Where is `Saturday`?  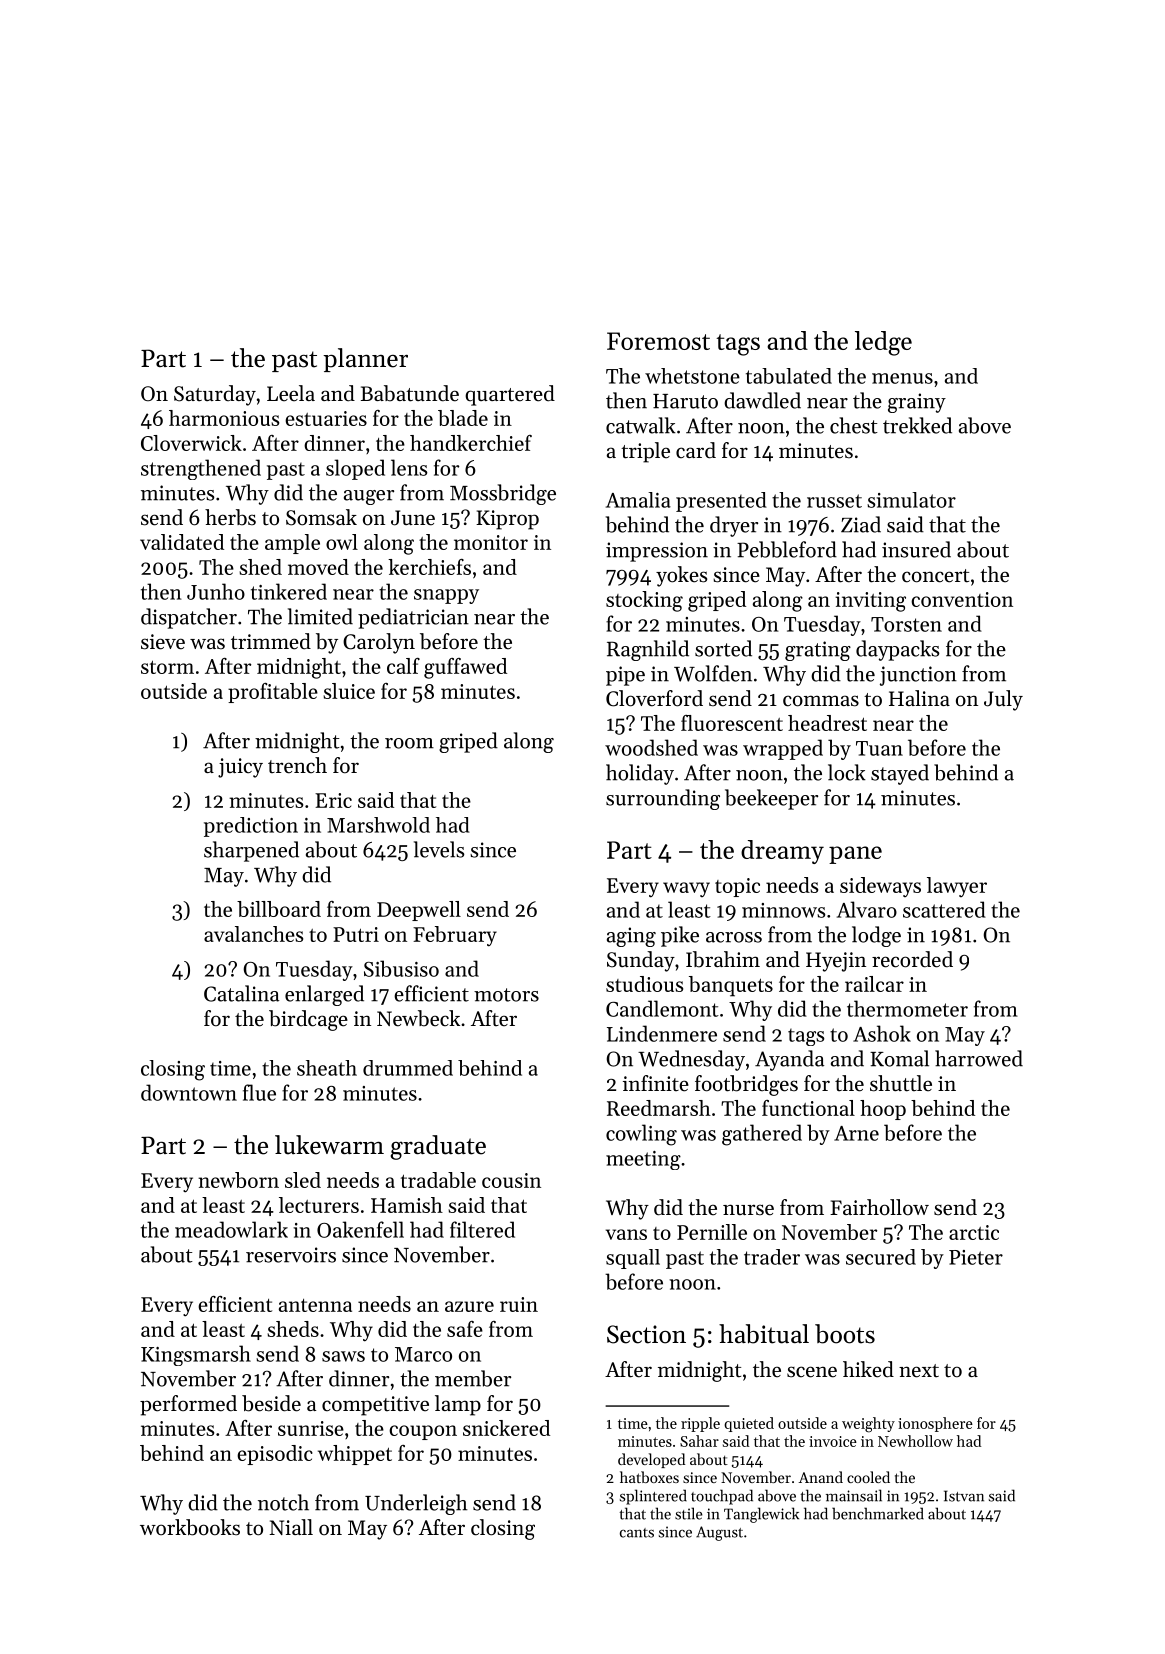 Saturday is located at coordinates (215, 395).
